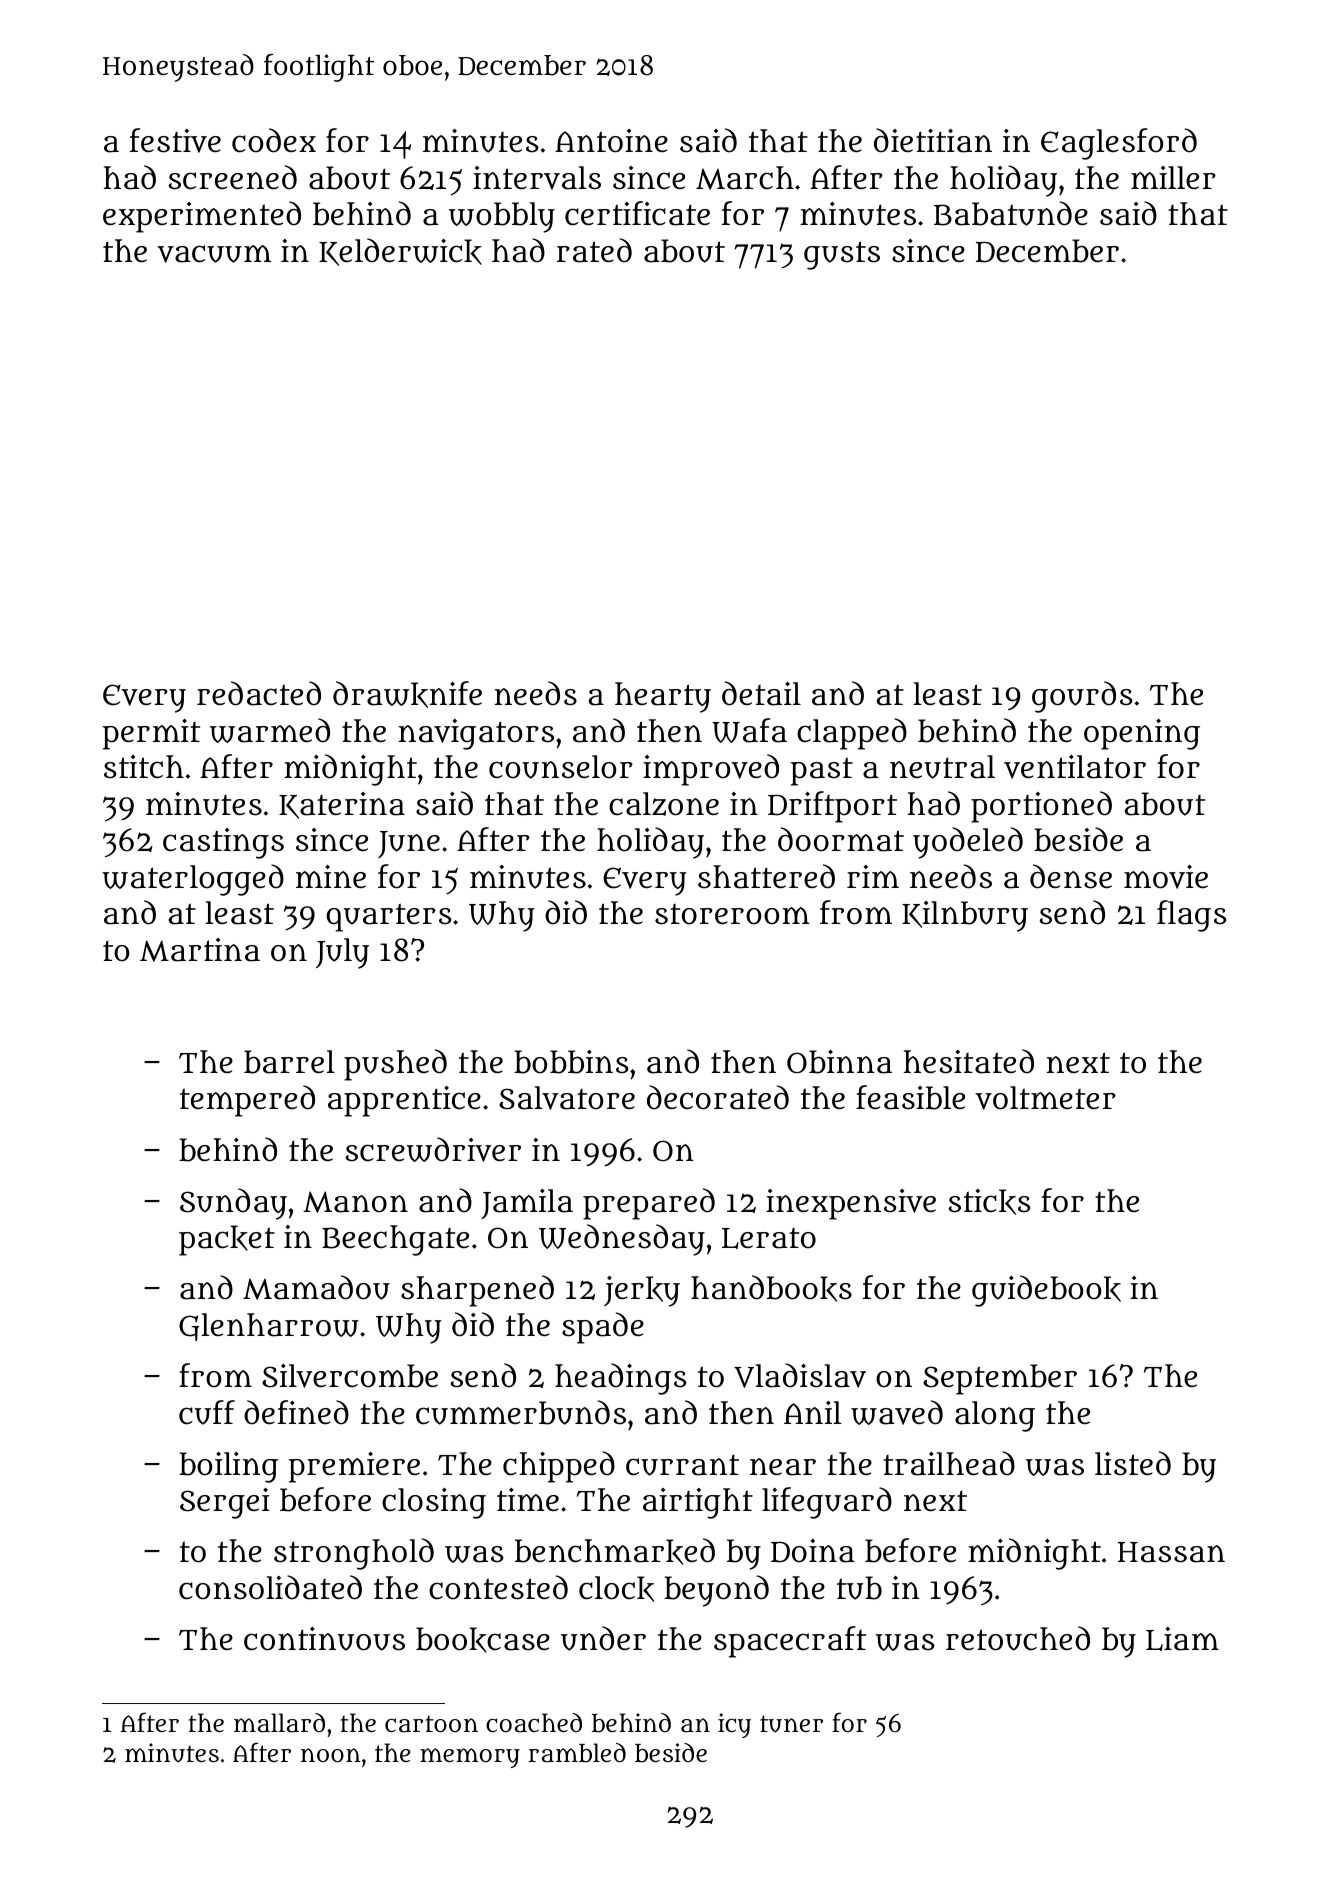 The width and height of the screenshot is (1332, 1884). I want to click on Driftport, so click(832, 807).
